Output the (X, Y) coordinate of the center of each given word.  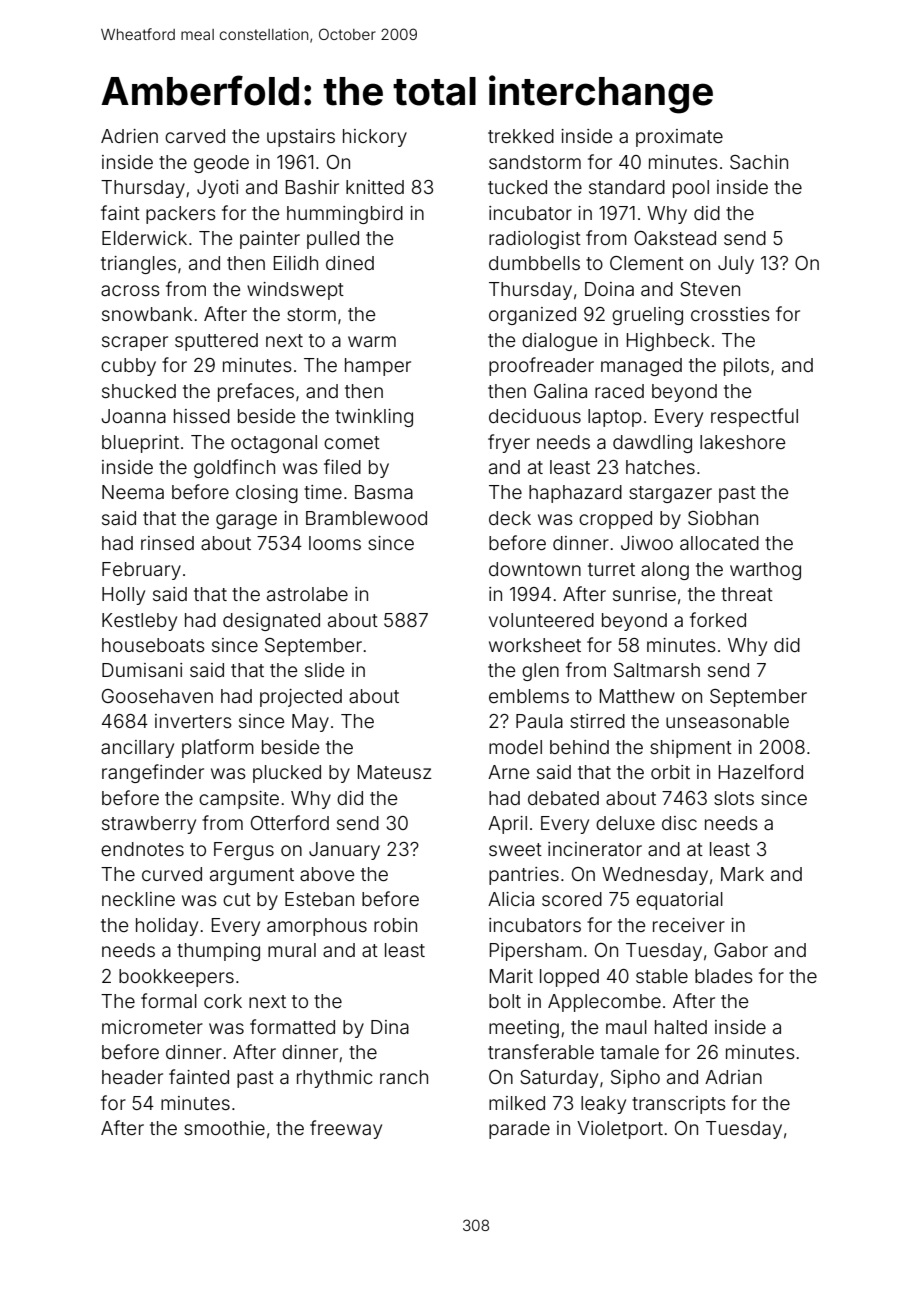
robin (395, 925)
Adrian (733, 1077)
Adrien (129, 136)
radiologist (535, 240)
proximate (679, 138)
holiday (167, 927)
